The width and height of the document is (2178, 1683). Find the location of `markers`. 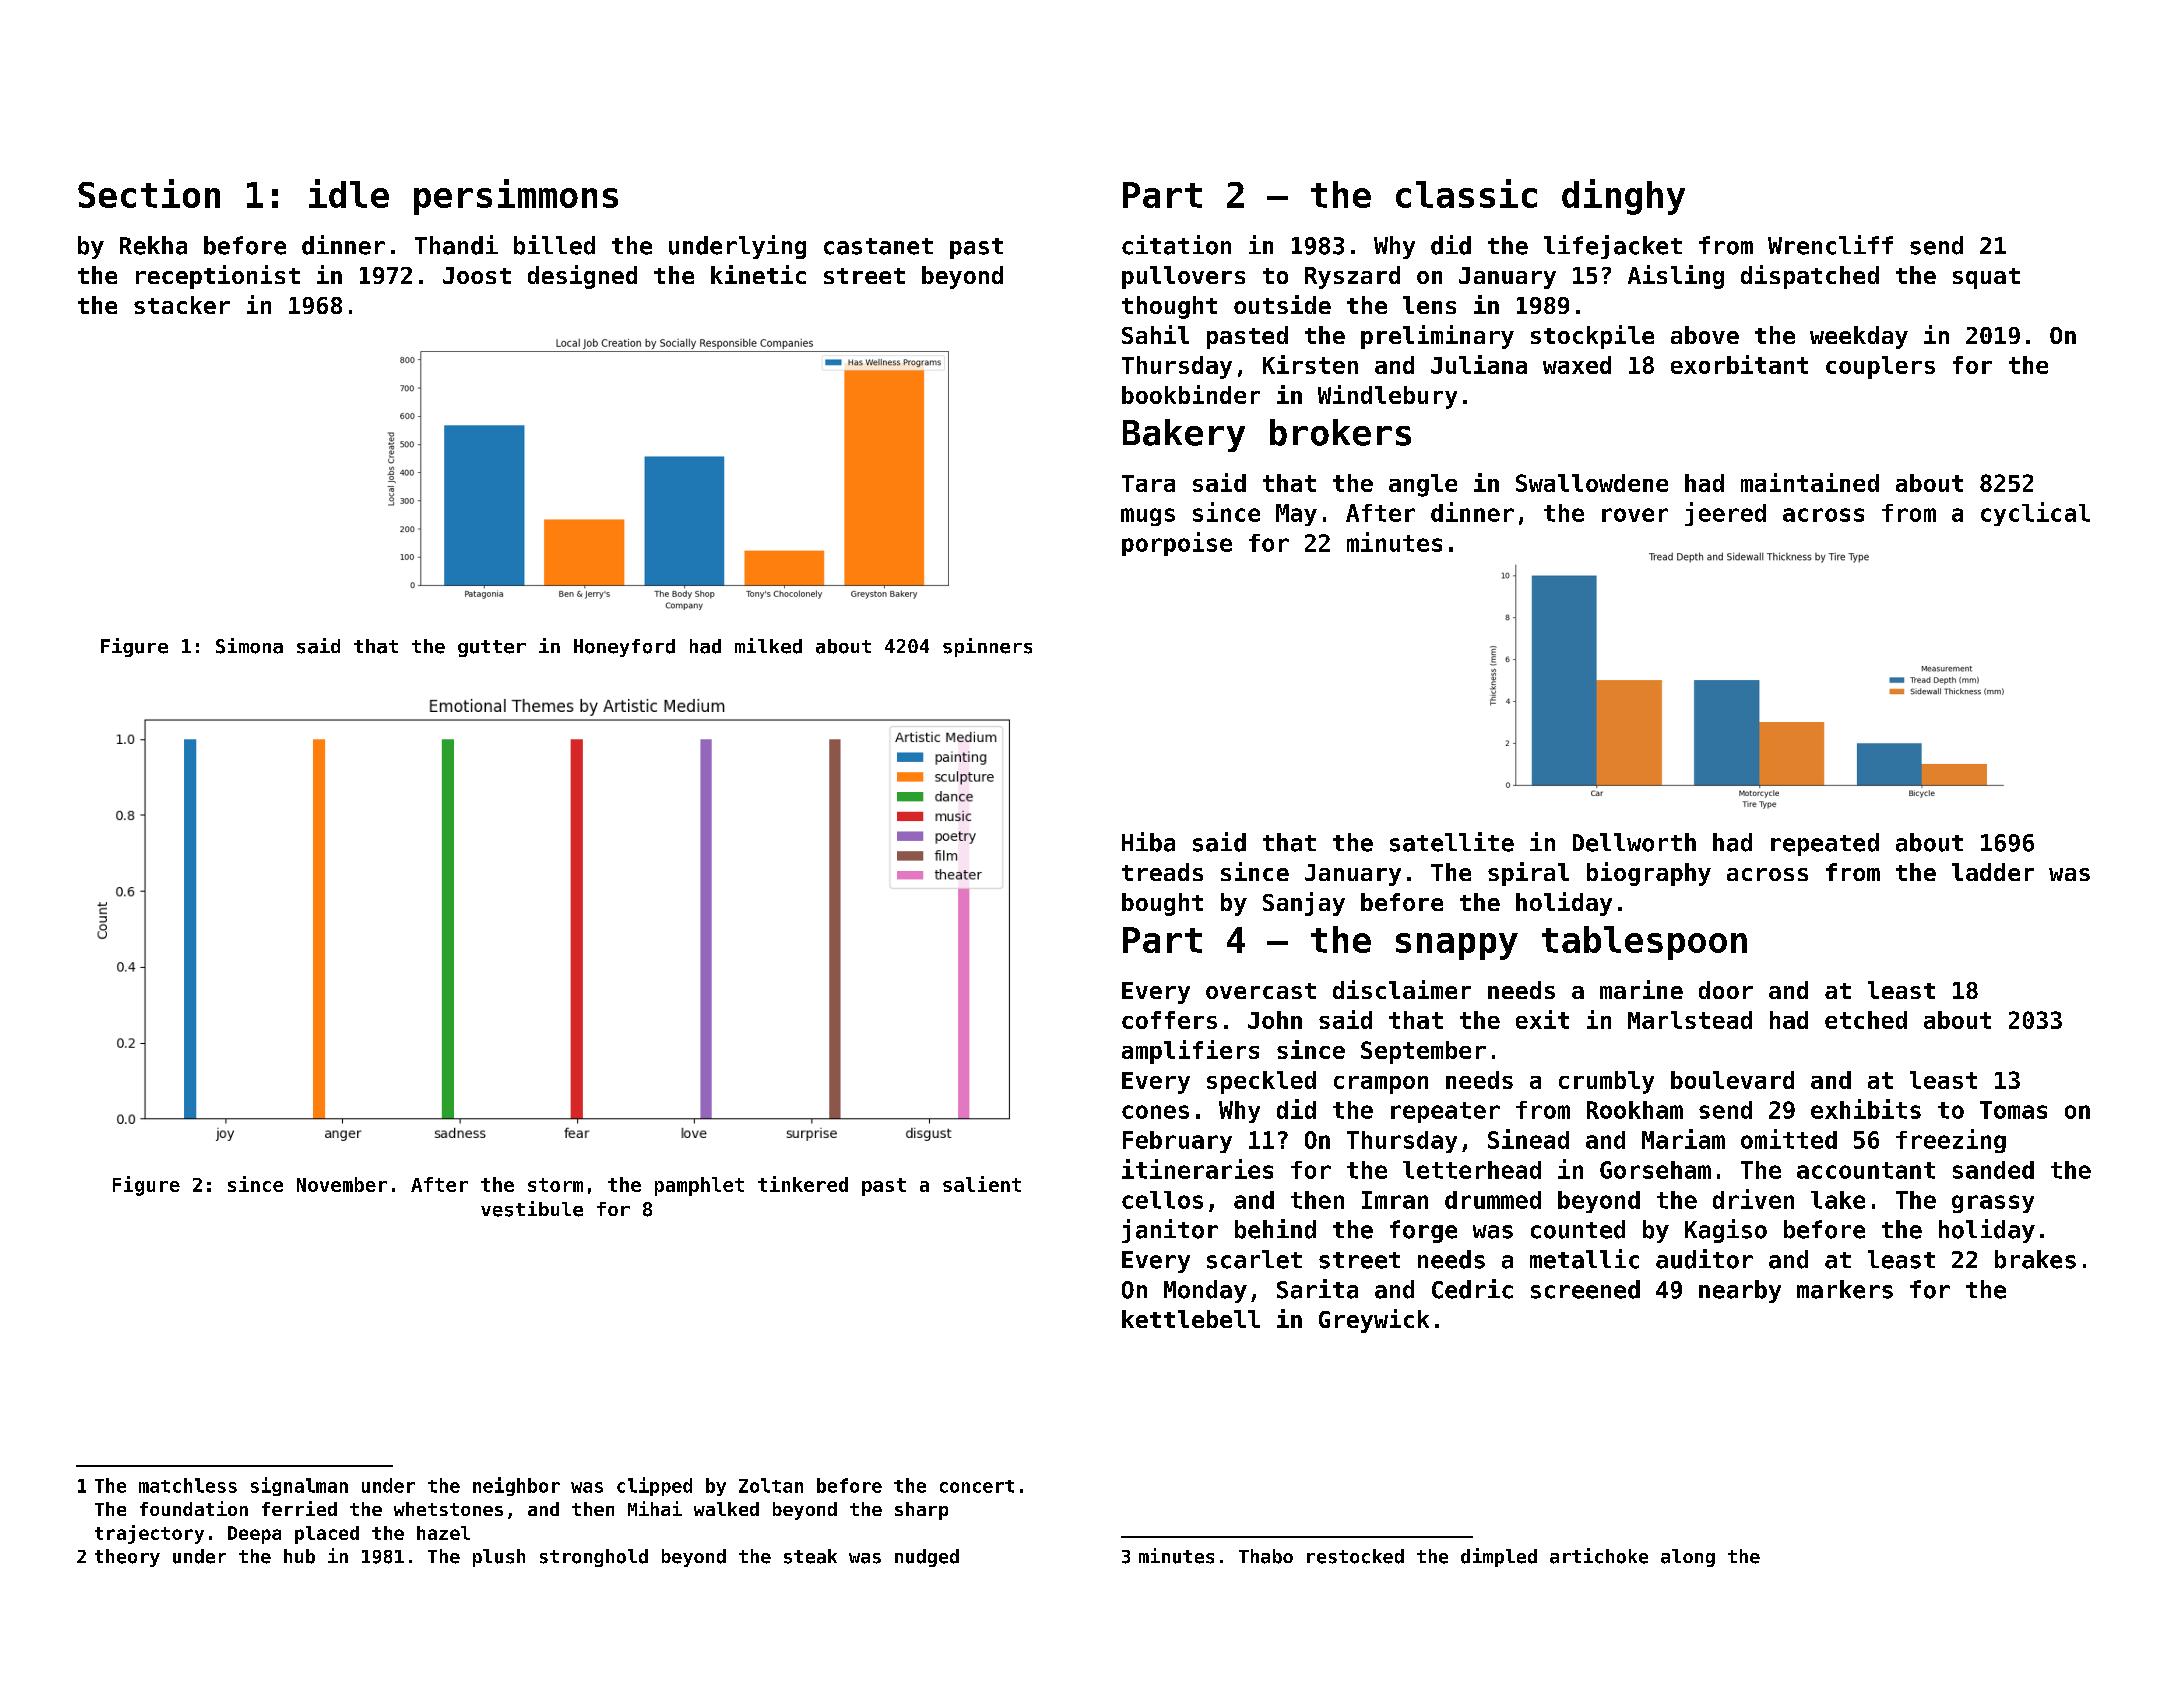

markers is located at coordinates (1845, 1289).
